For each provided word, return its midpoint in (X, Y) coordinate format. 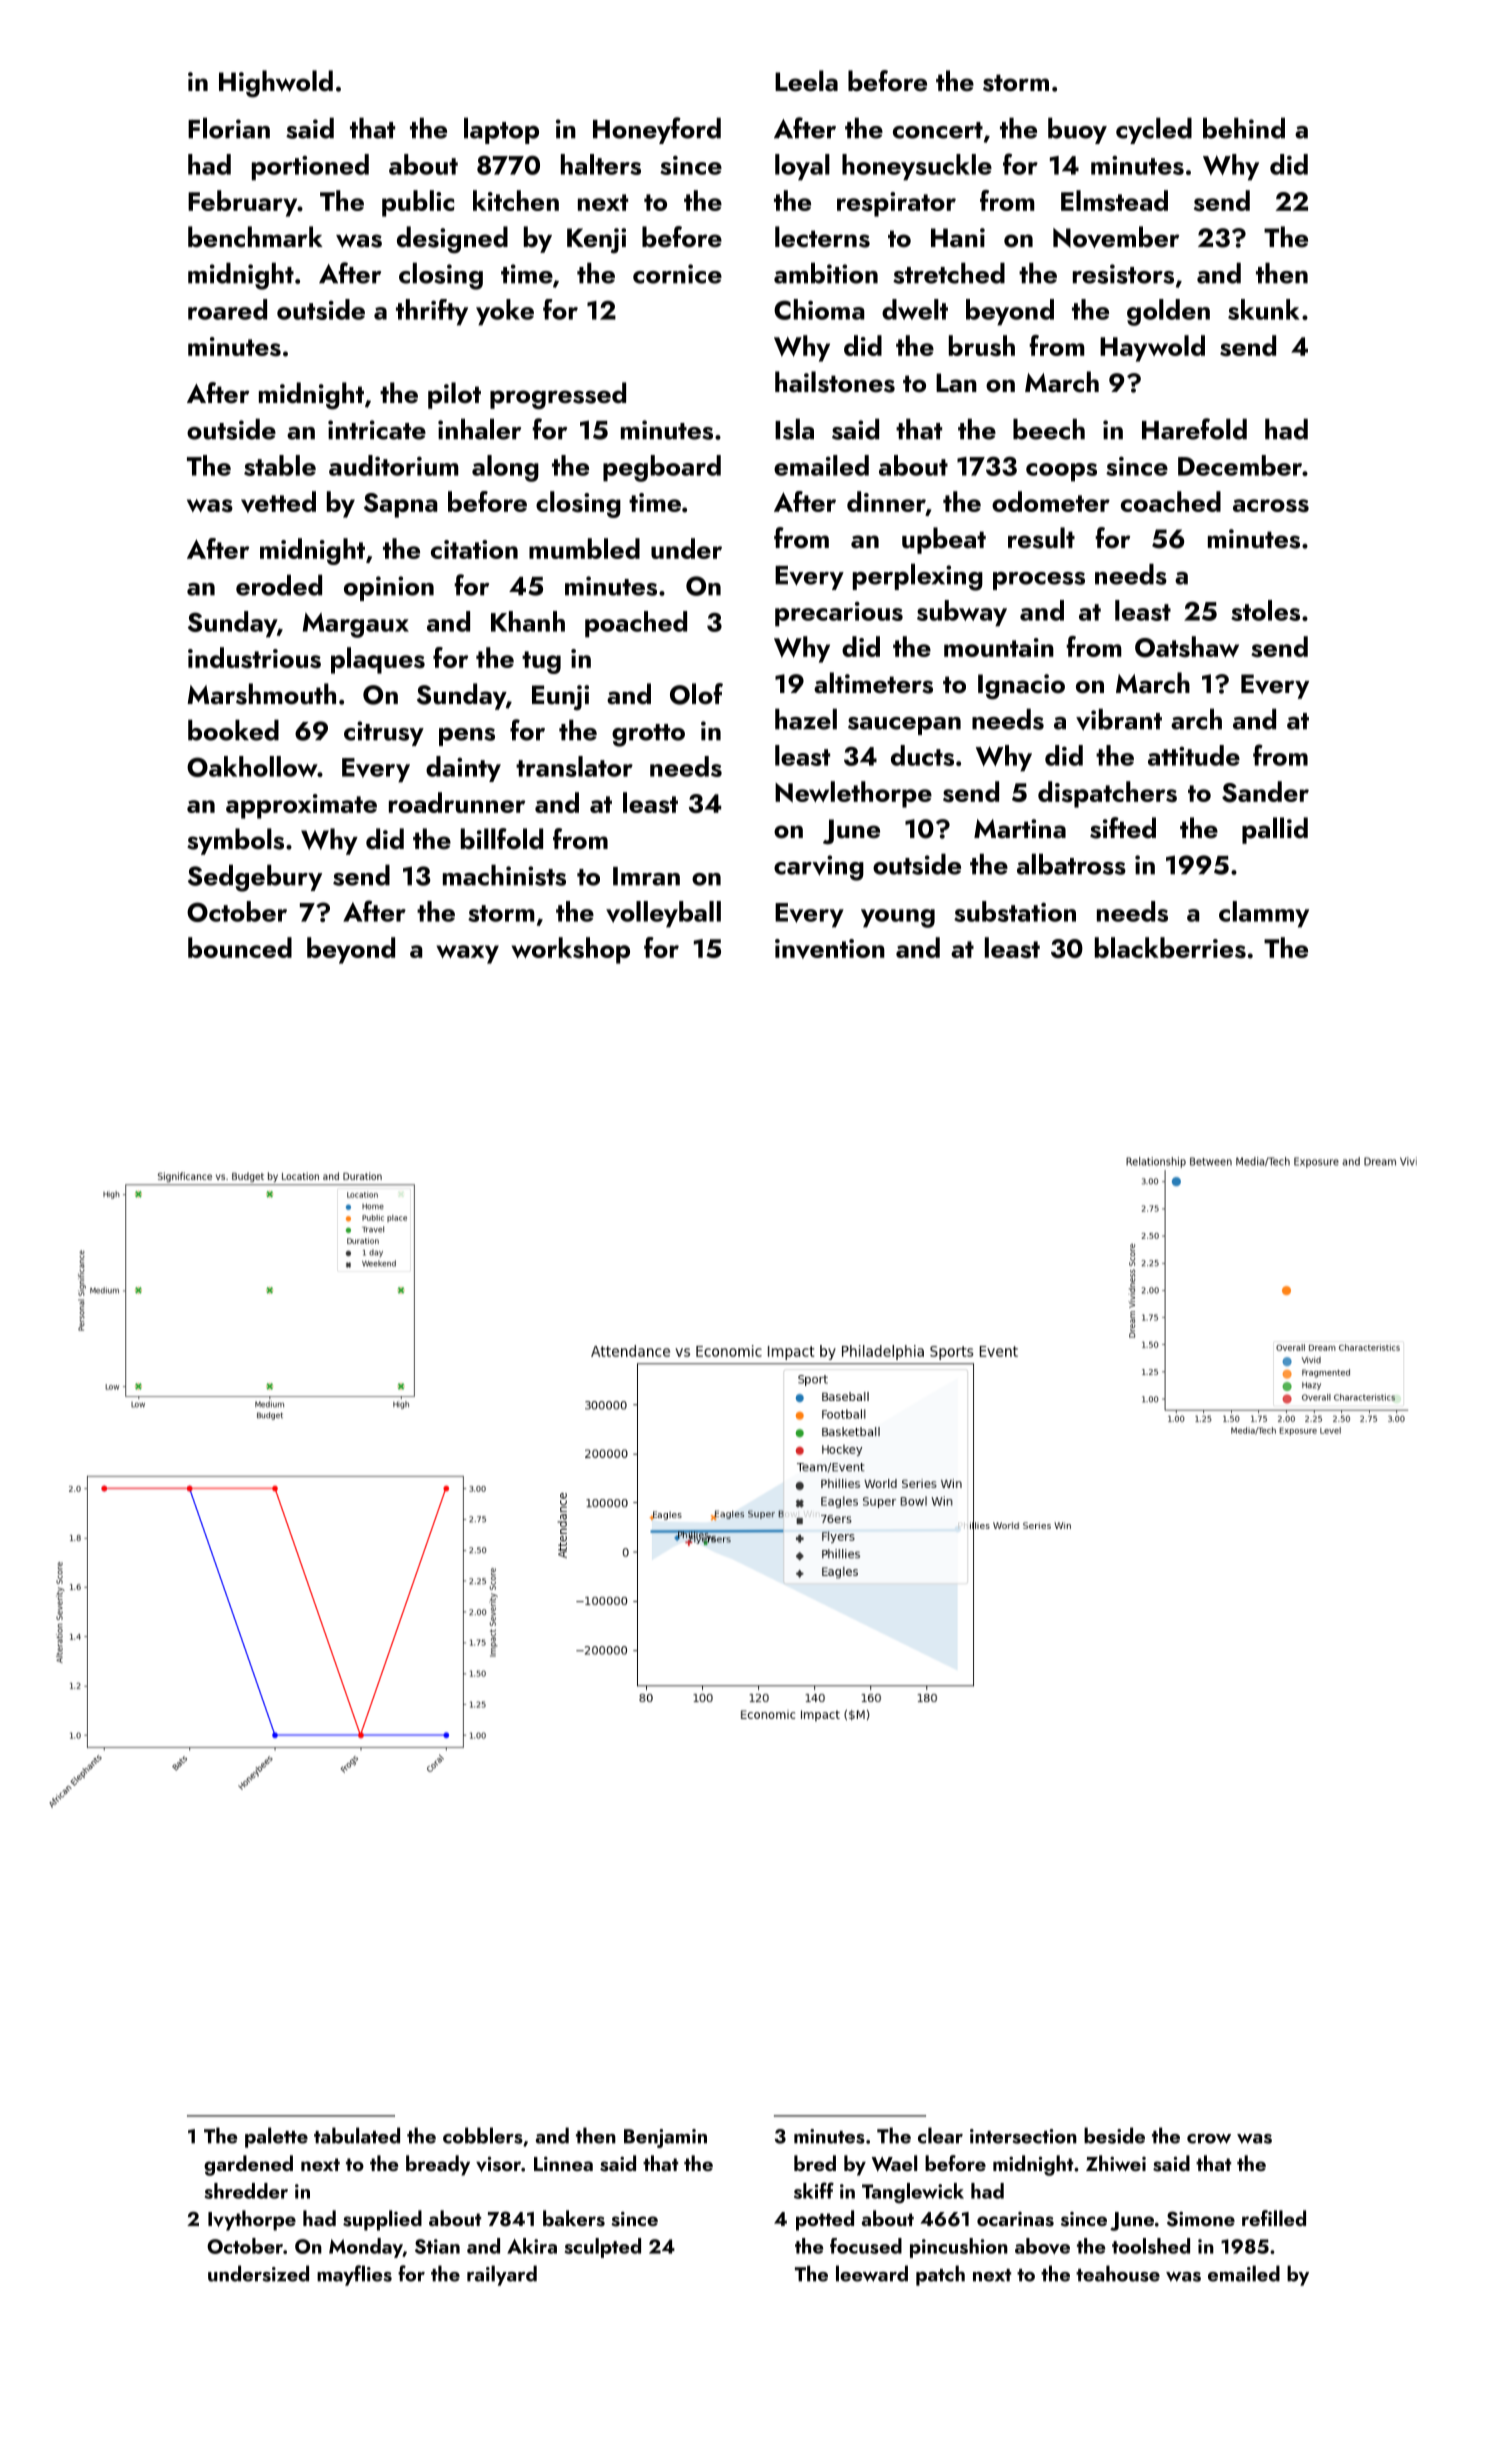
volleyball (663, 914)
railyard (502, 2275)
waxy (467, 954)
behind (1244, 128)
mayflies (354, 2275)
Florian (229, 128)
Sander (1265, 792)
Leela (806, 81)
